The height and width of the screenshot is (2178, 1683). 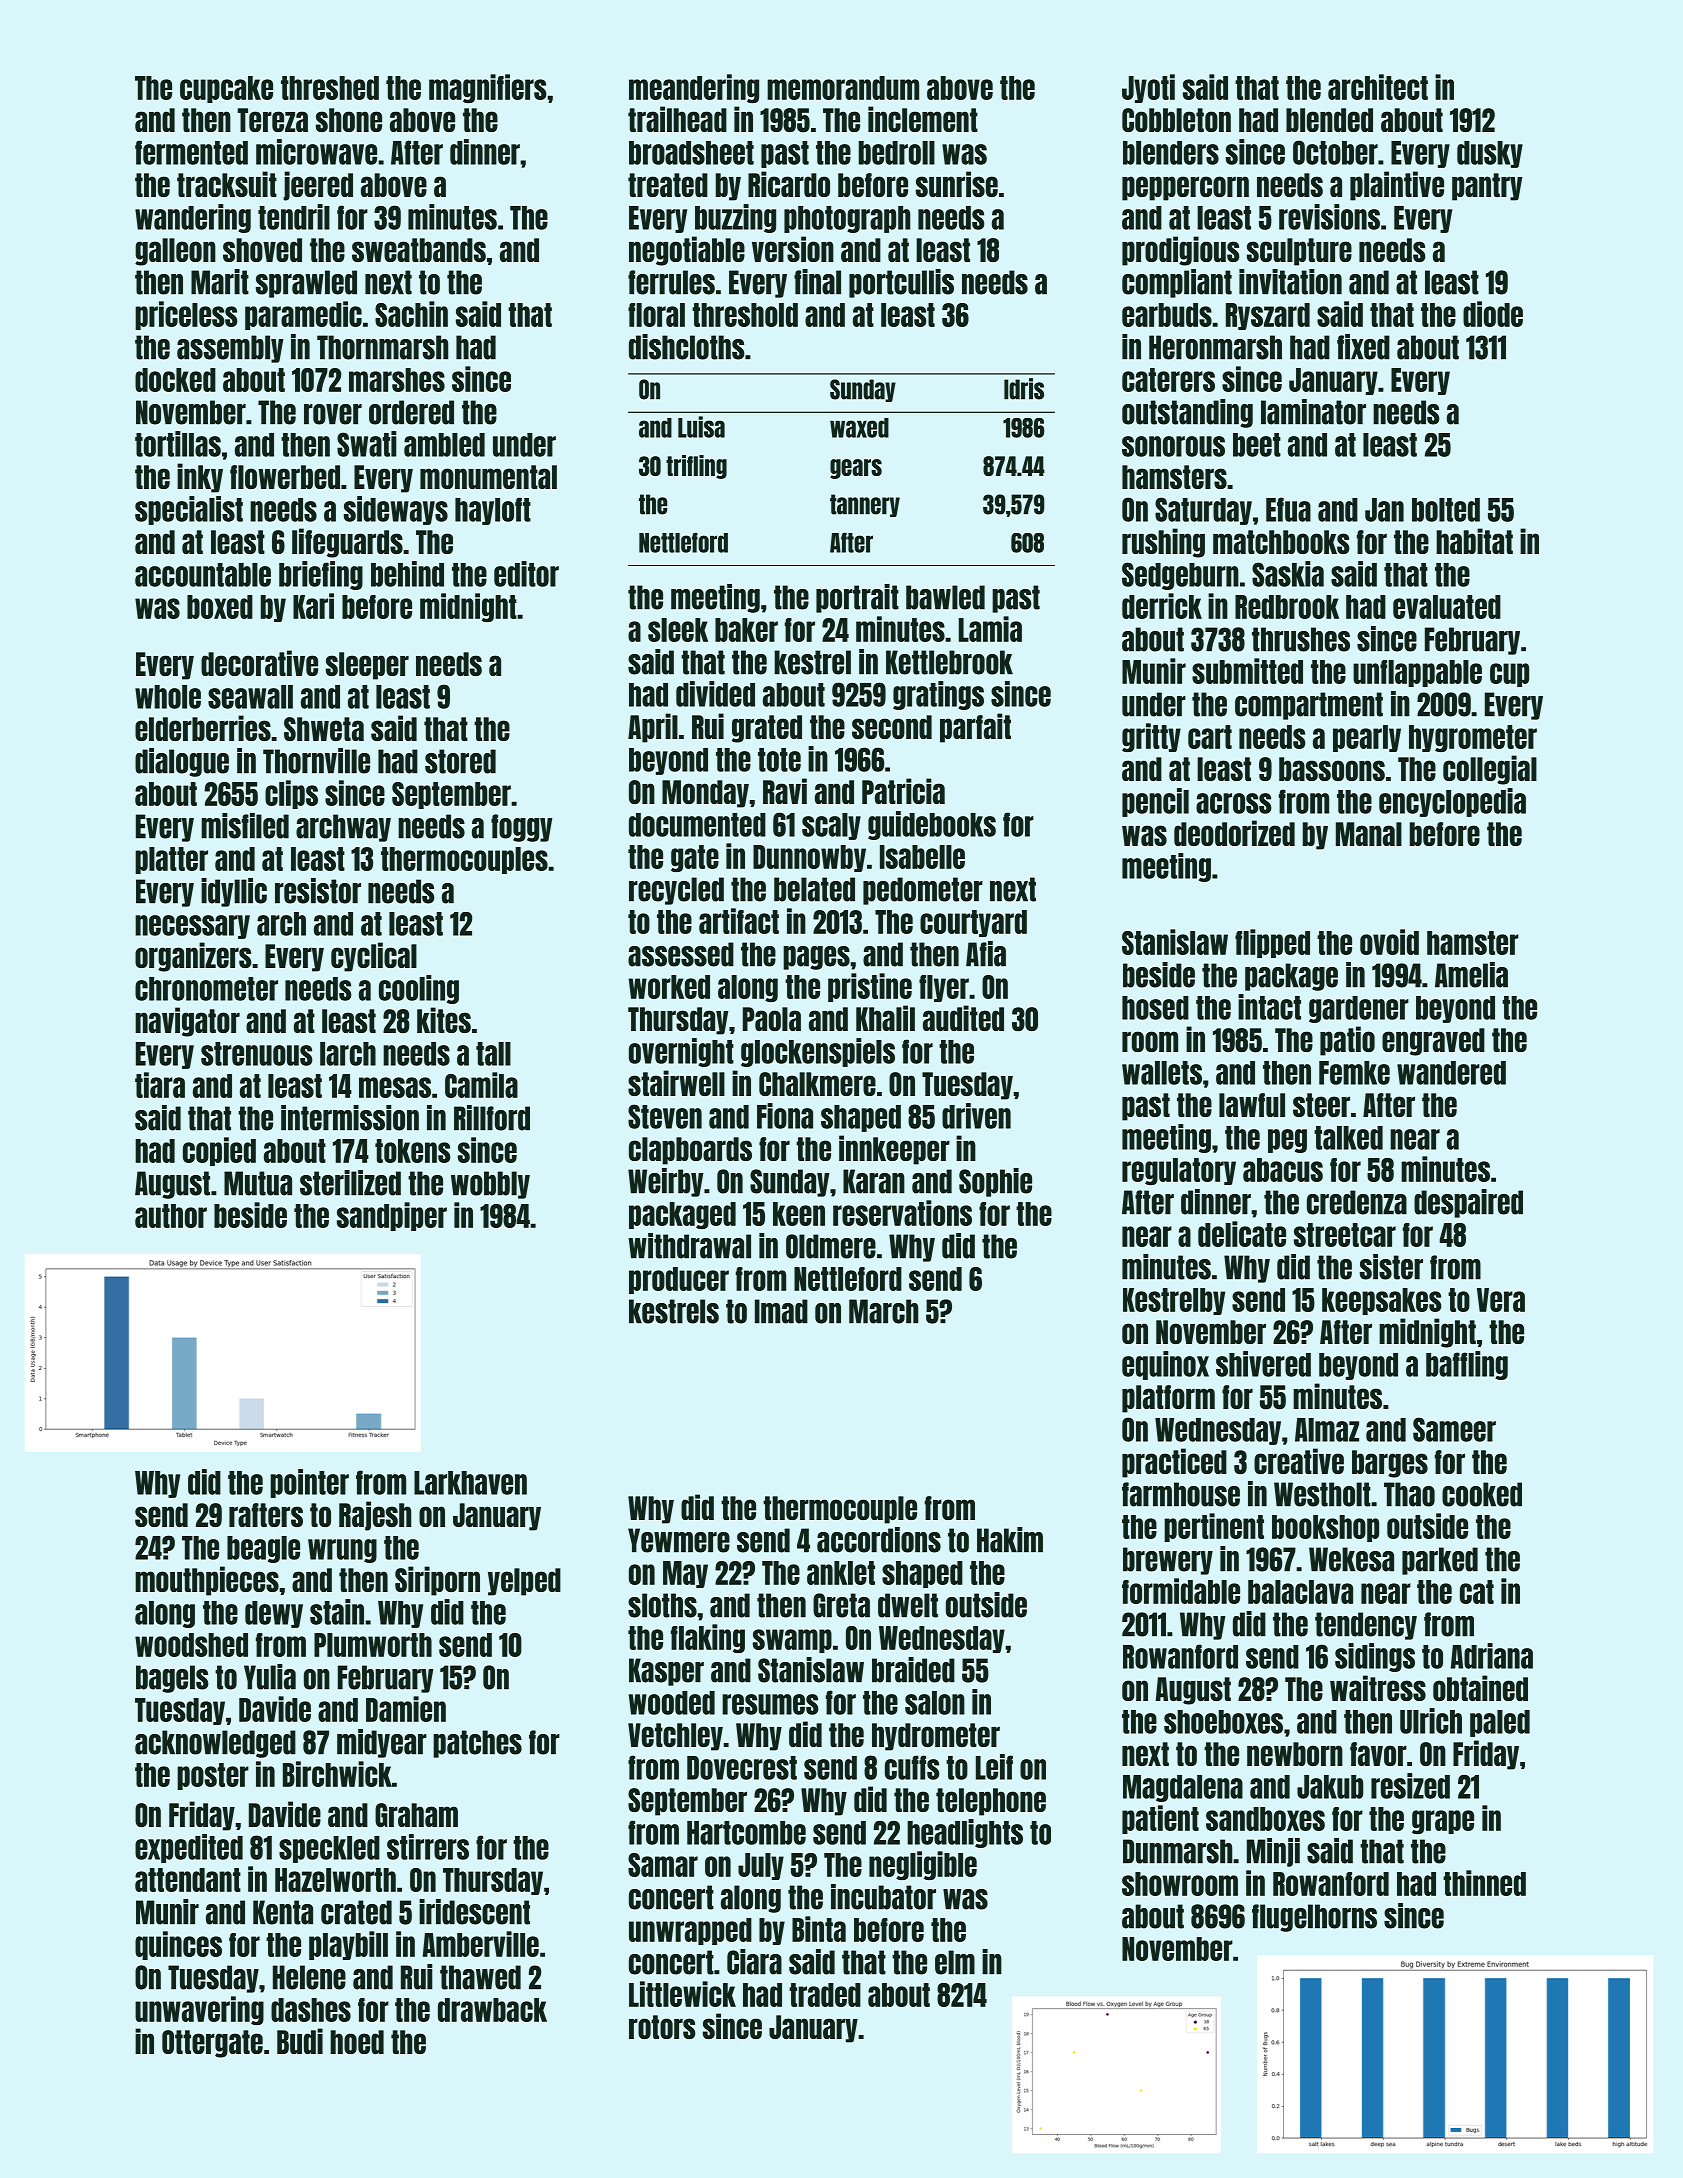 What do you see at coordinates (488, 88) in the screenshot?
I see `magnifiers` at bounding box center [488, 88].
